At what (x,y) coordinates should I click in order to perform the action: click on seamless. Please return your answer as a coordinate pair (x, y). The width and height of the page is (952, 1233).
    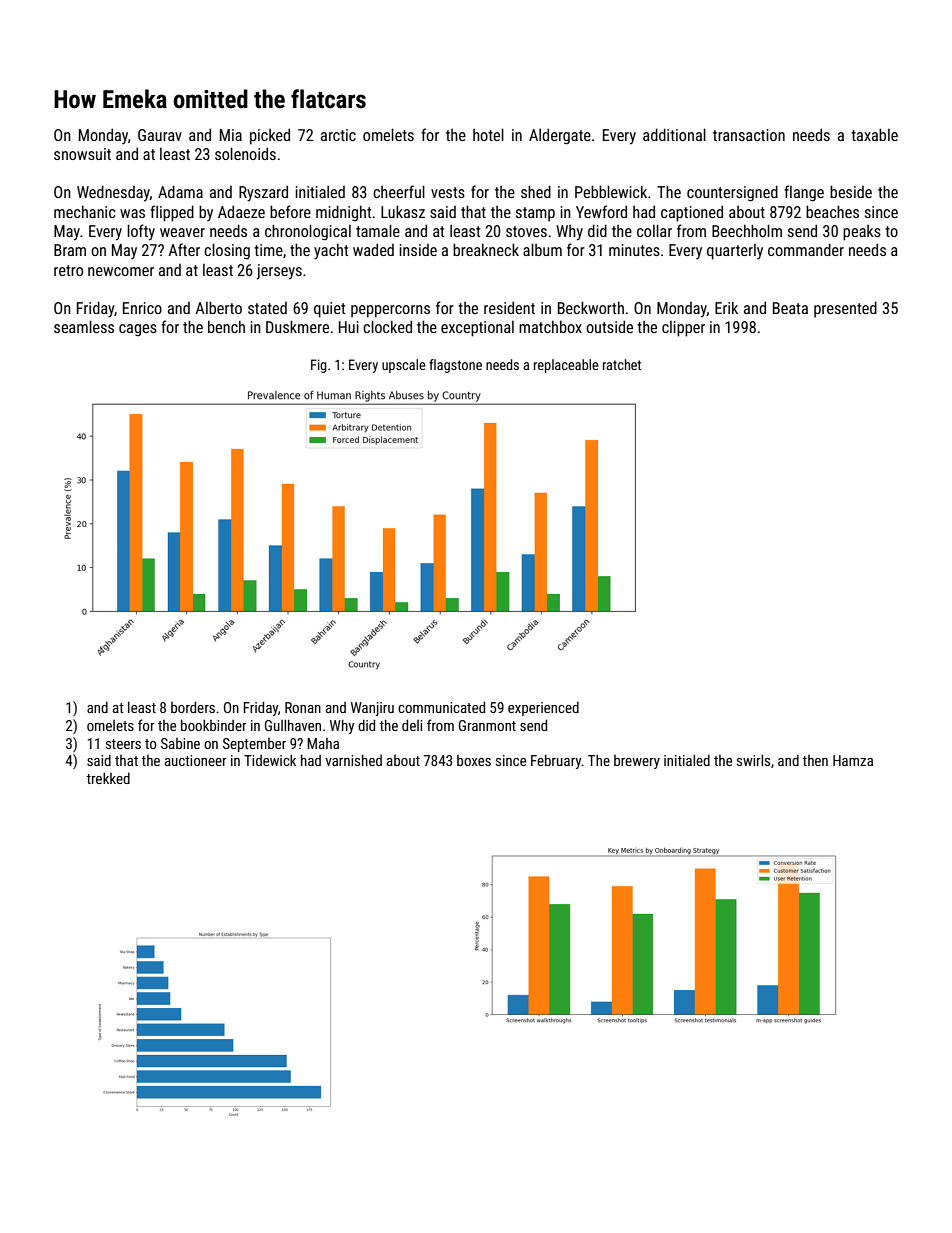
    Looking at the image, I should click on (84, 326).
